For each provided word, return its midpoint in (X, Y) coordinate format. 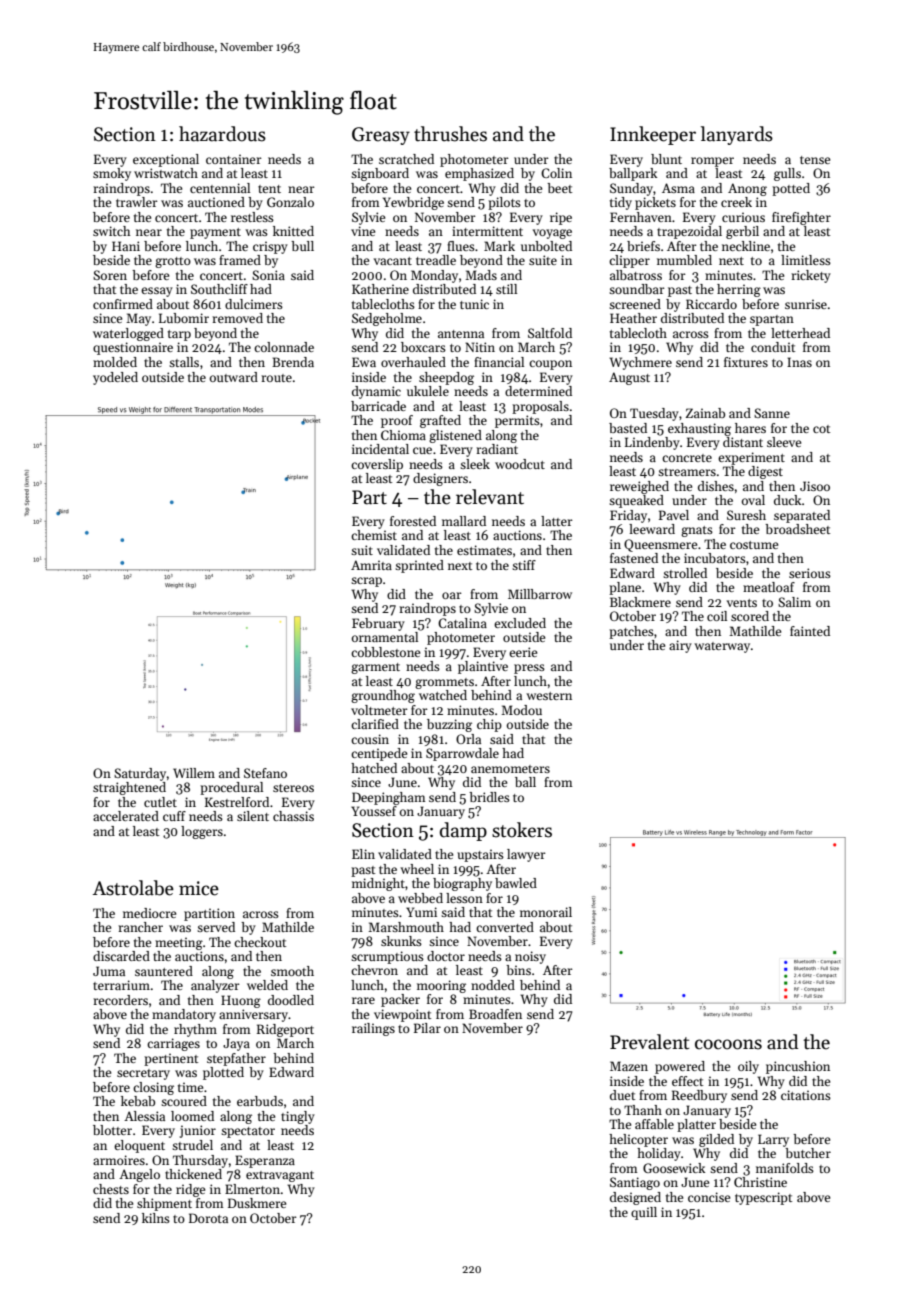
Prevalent (649, 1042)
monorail (546, 912)
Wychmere (640, 363)
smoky (112, 174)
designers (440, 479)
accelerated (126, 816)
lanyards (737, 135)
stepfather (236, 1059)
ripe (561, 218)
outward (234, 377)
